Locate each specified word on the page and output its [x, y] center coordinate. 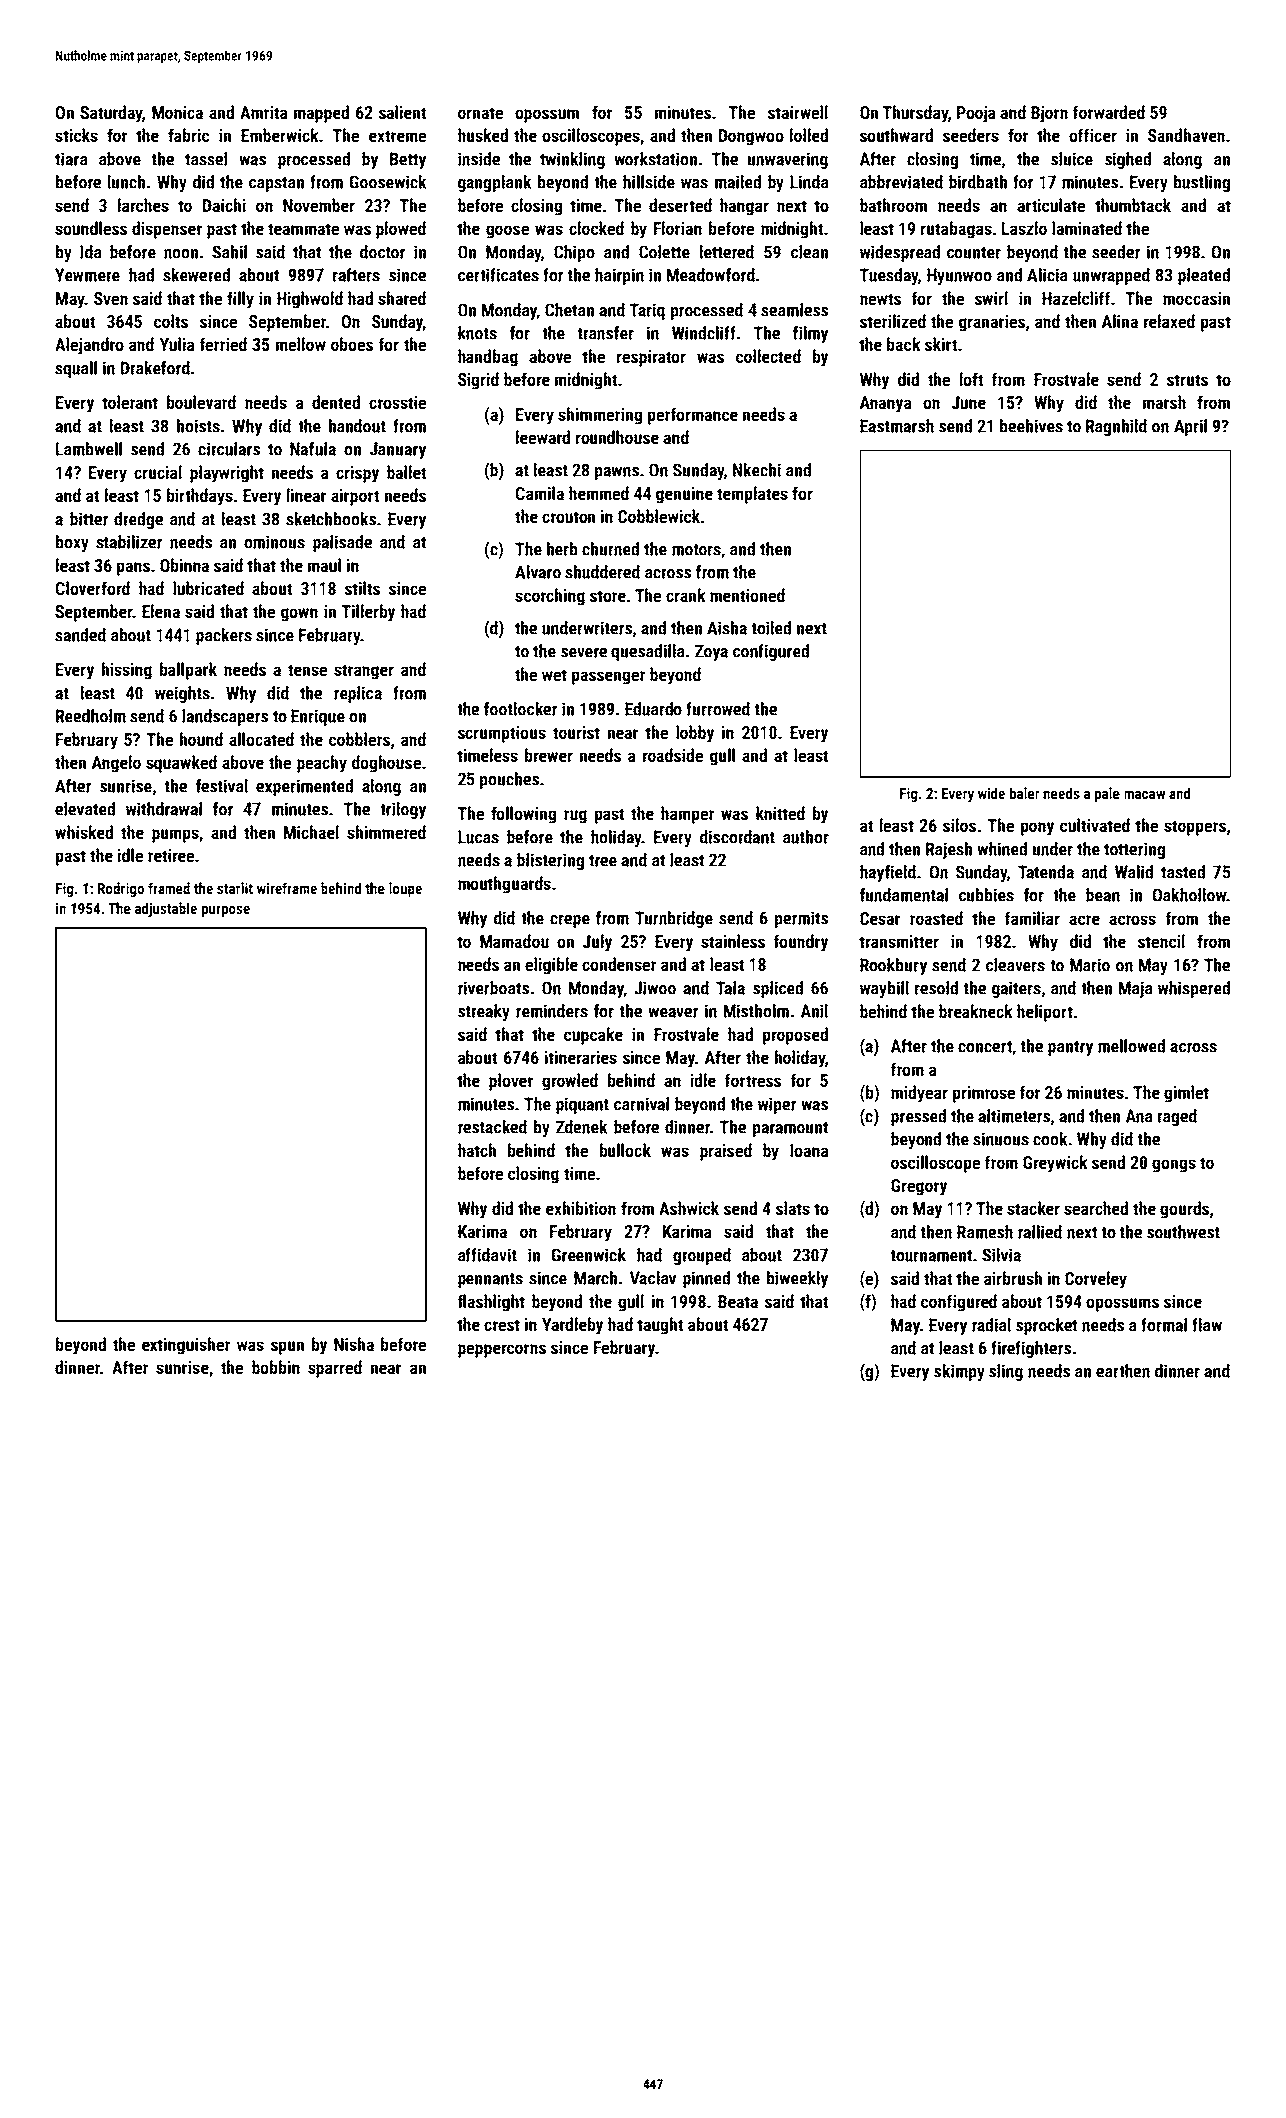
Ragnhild [1116, 427]
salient [402, 112]
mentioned [747, 595]
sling [1006, 1372]
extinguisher [186, 1346]
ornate [480, 113]
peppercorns [502, 1351]
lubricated [208, 588]
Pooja [976, 114]
